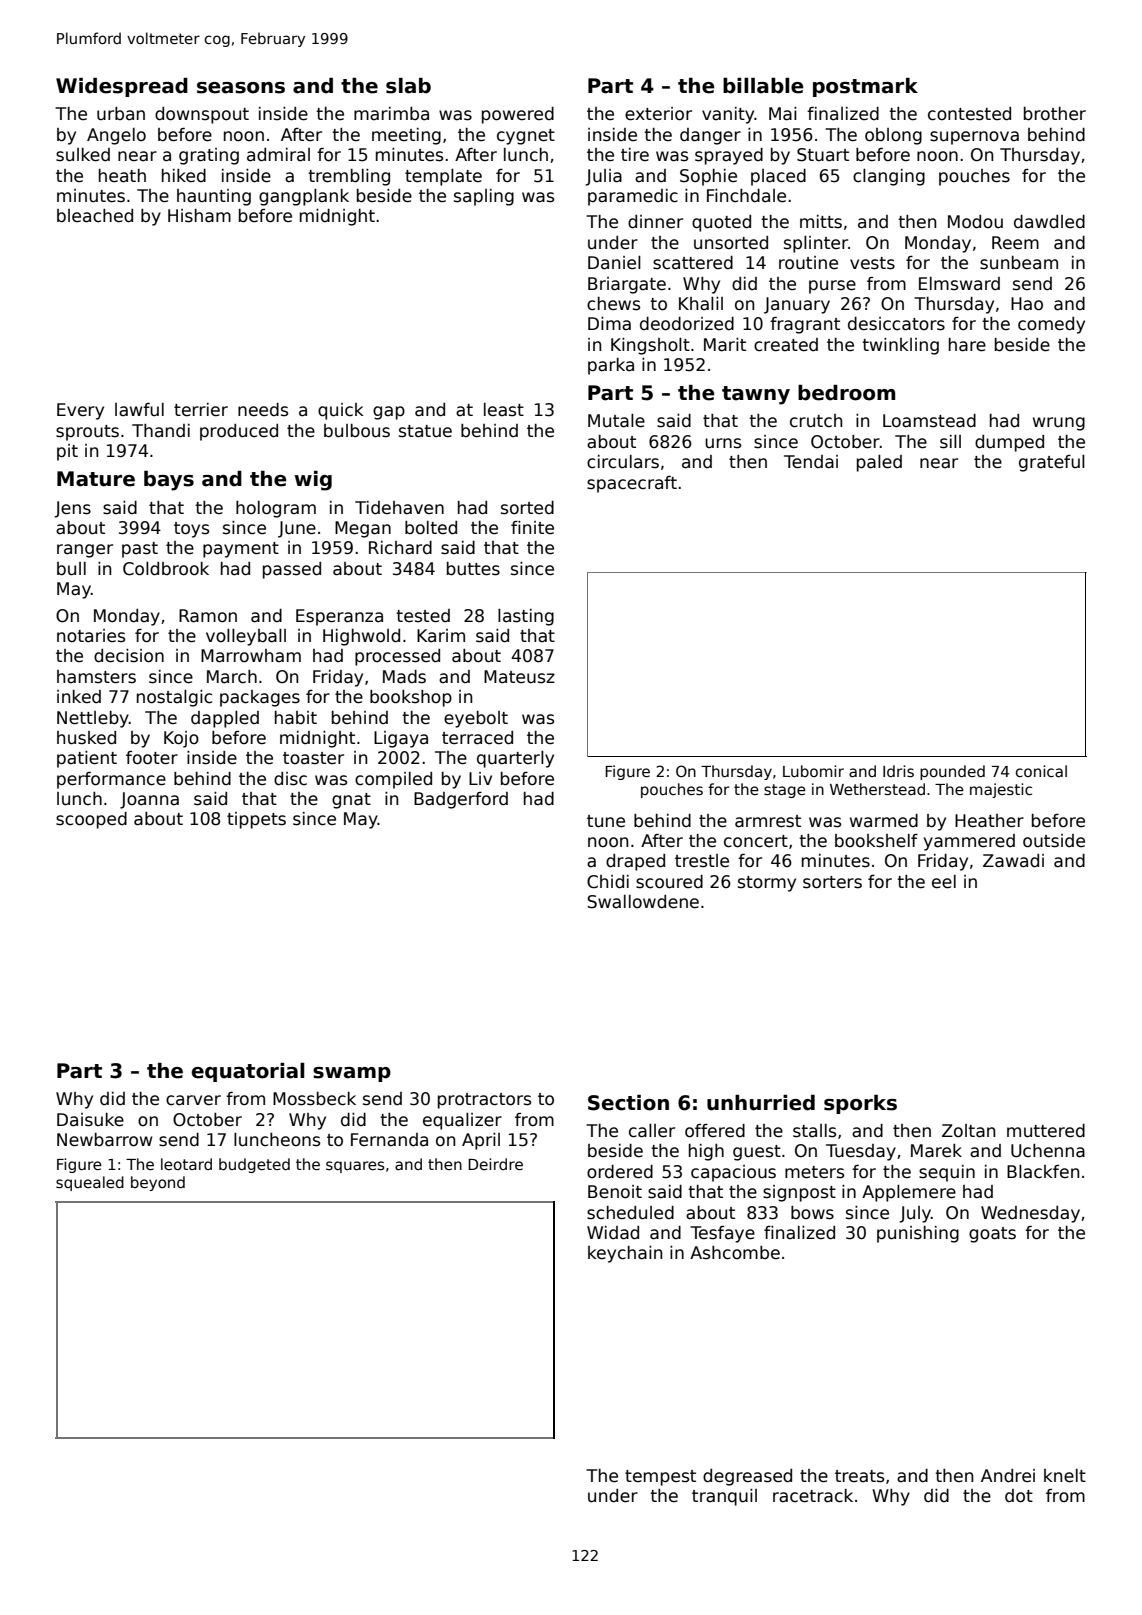 This screenshot has width=1142, height=1615. What do you see at coordinates (724, 1497) in the screenshot?
I see `tranquil` at bounding box center [724, 1497].
